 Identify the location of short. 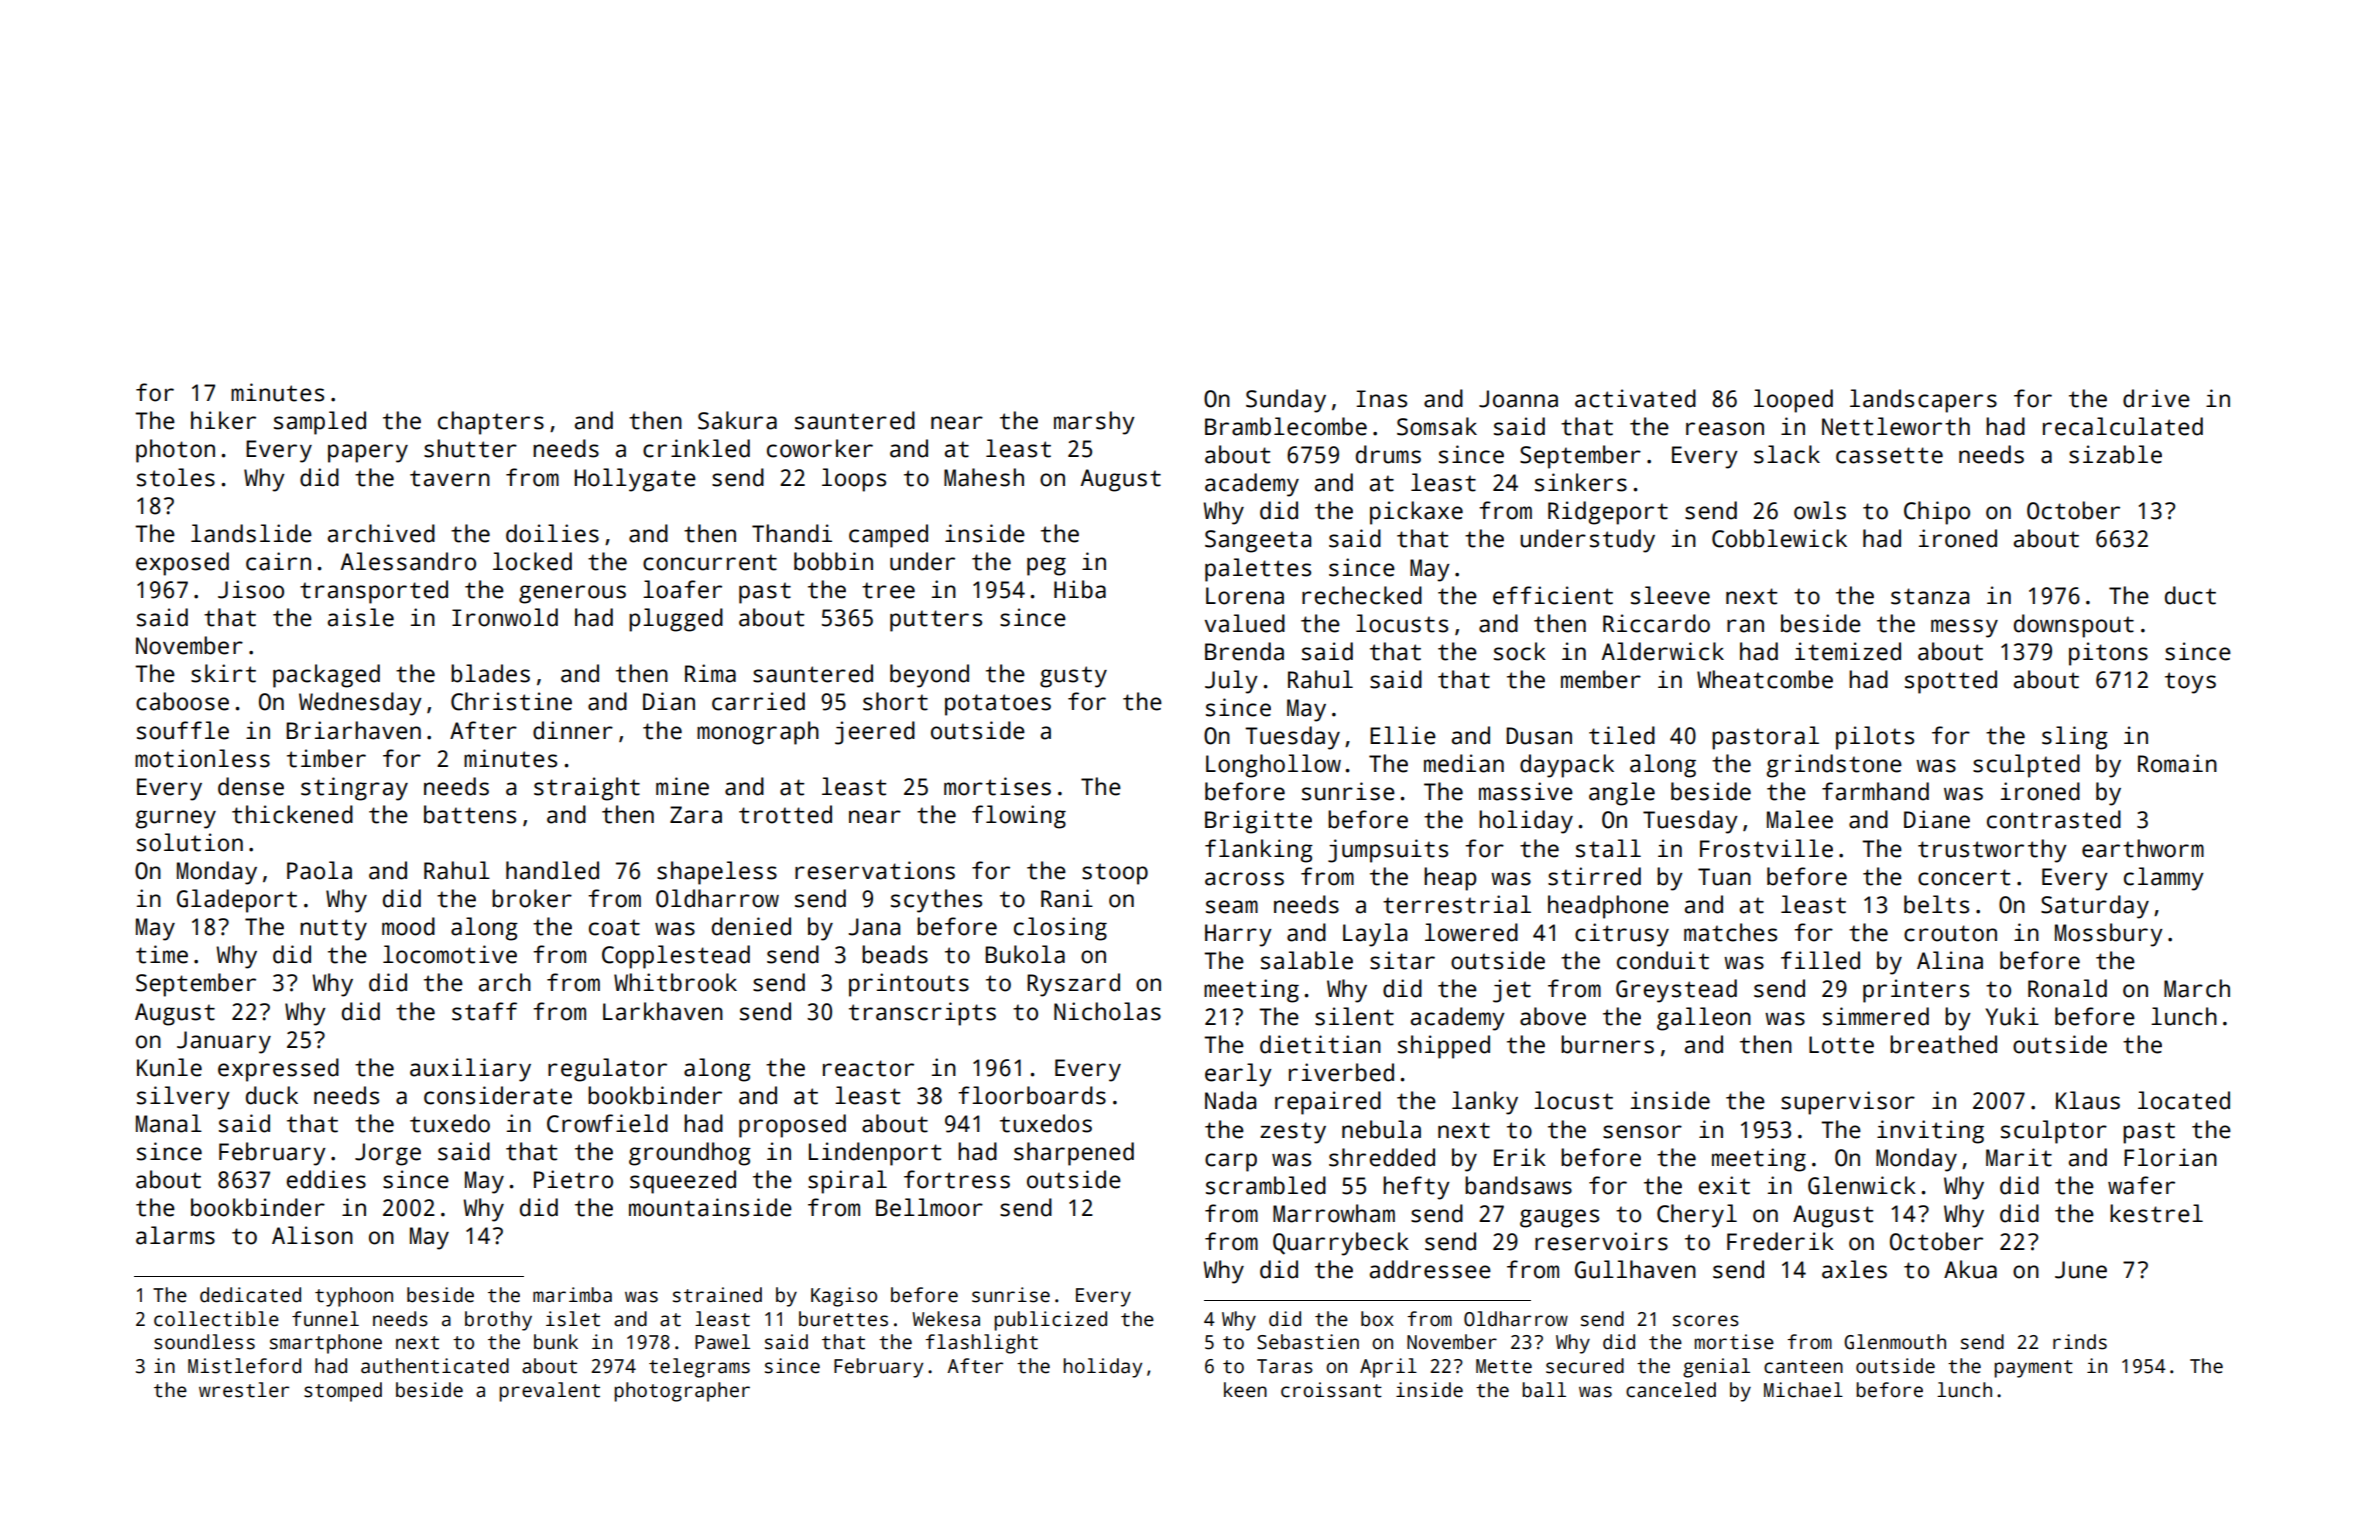
(895, 701).
